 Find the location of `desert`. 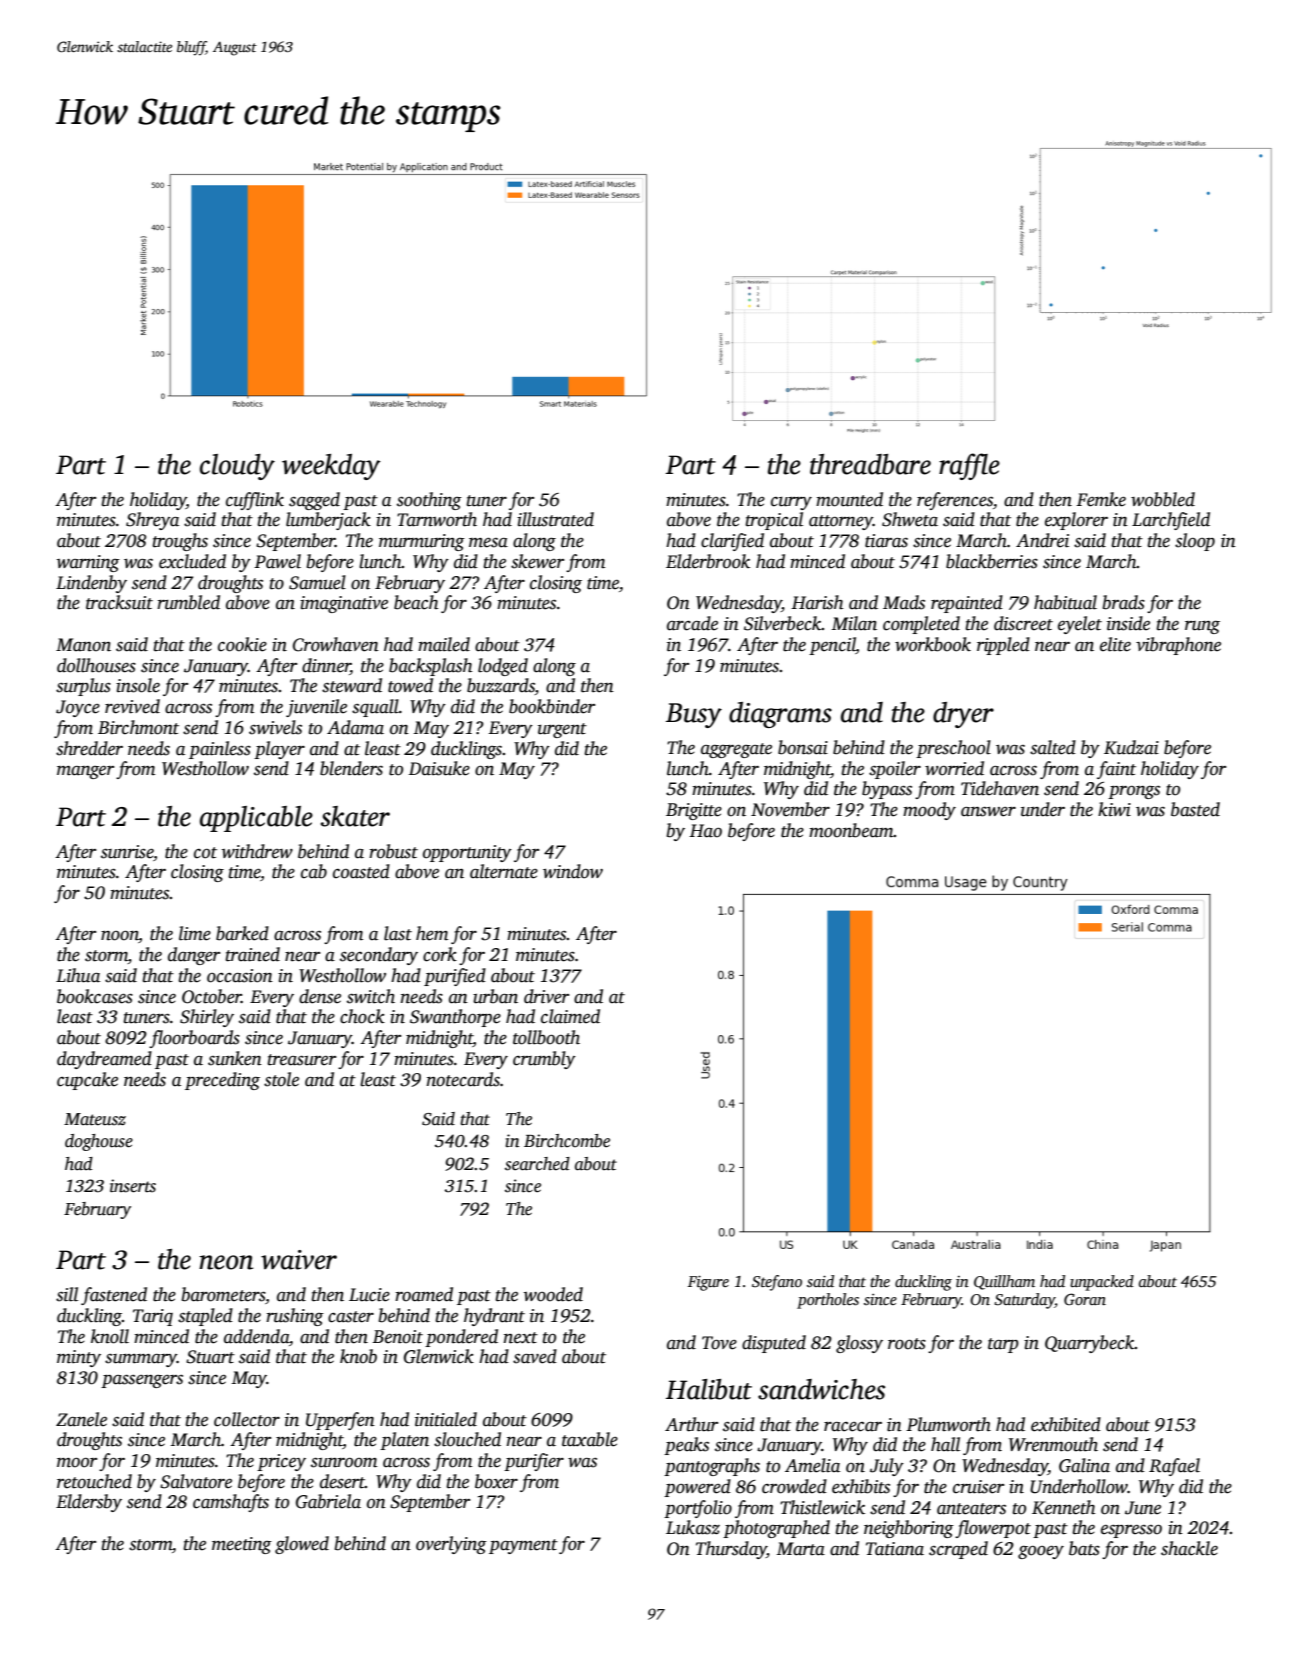

desert is located at coordinates (342, 1481).
